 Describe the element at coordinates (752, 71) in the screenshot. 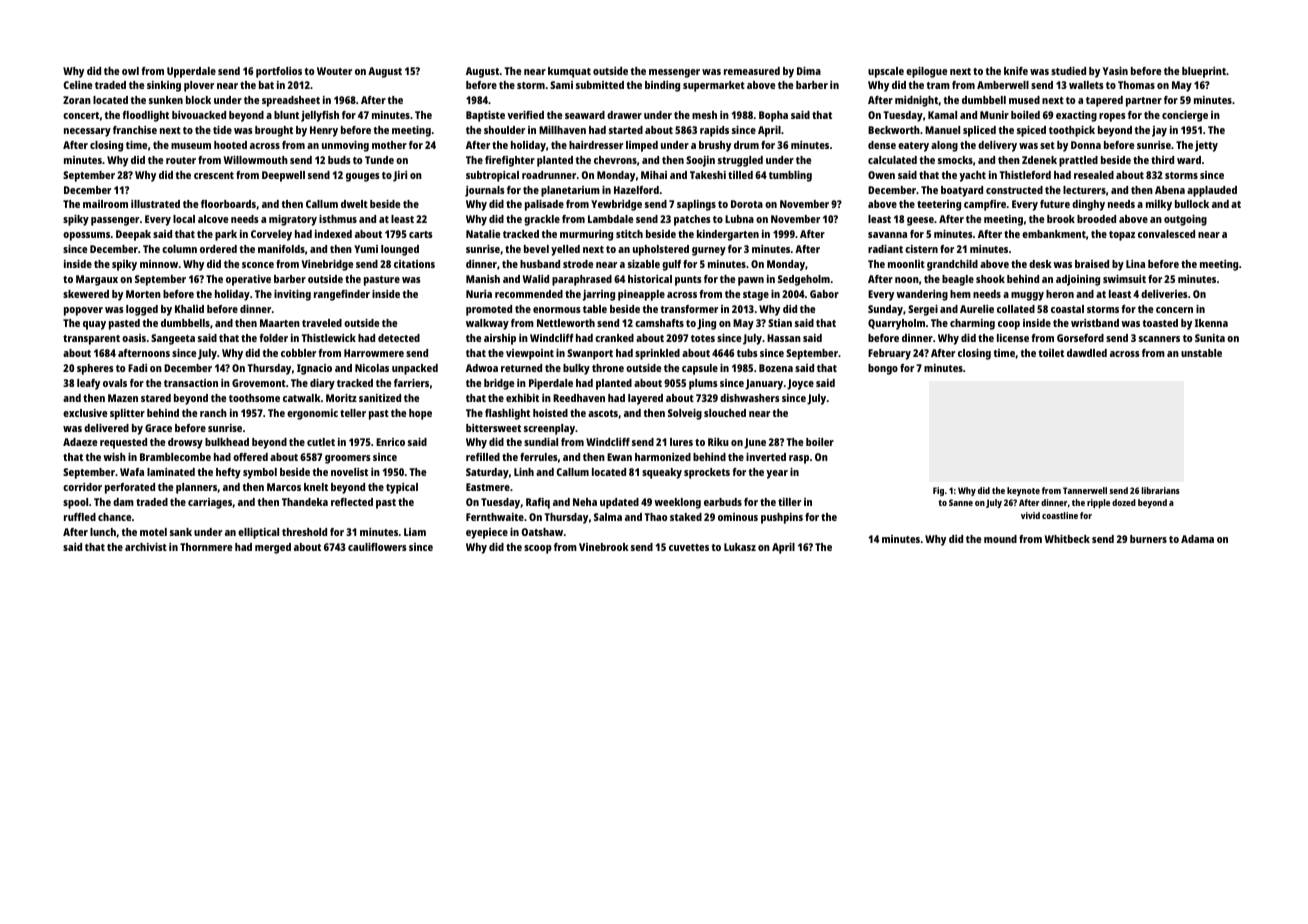

I see `remeasured` at that location.
